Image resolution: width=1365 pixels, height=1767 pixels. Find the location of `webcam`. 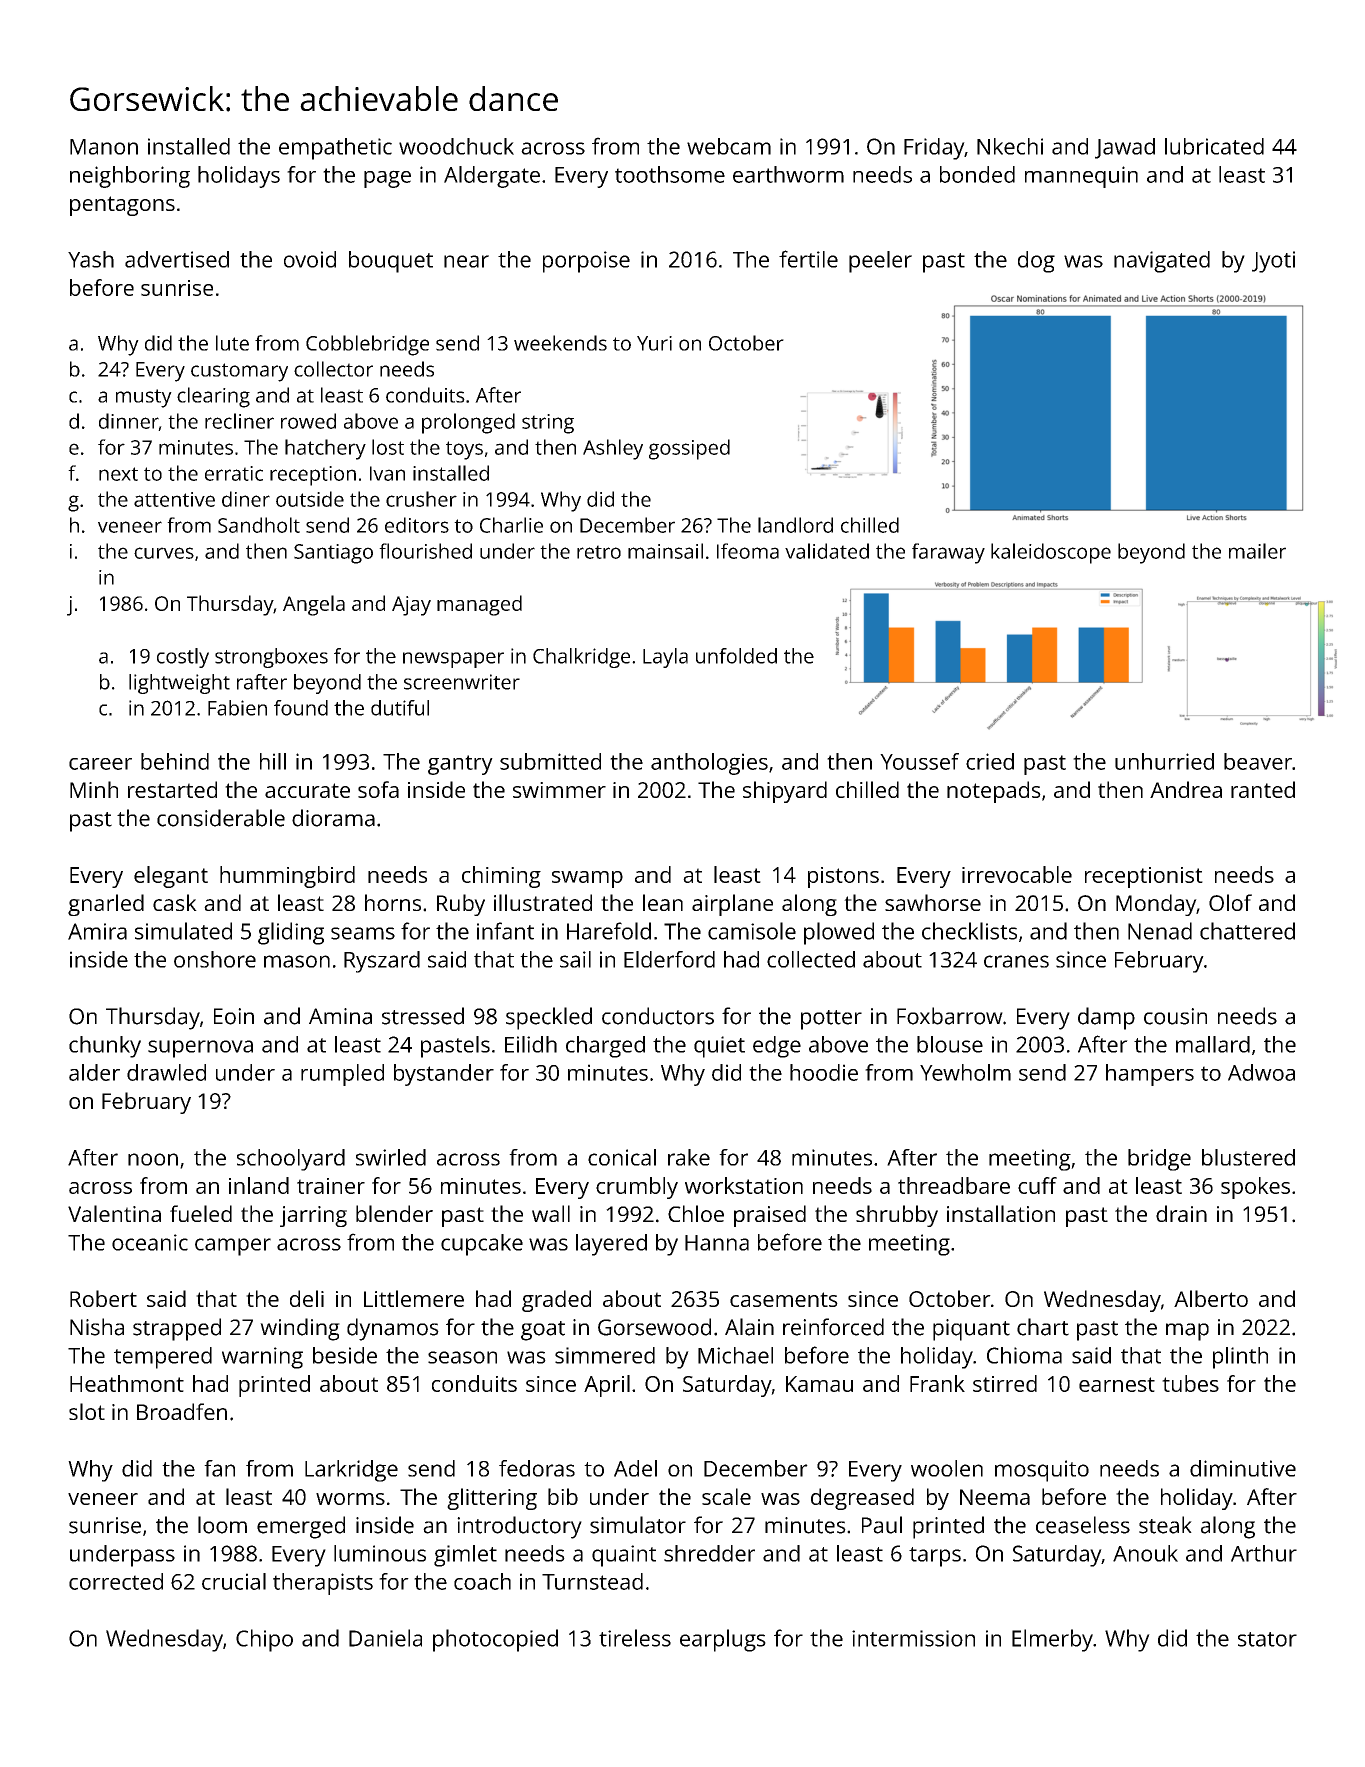

webcam is located at coordinates (729, 146).
